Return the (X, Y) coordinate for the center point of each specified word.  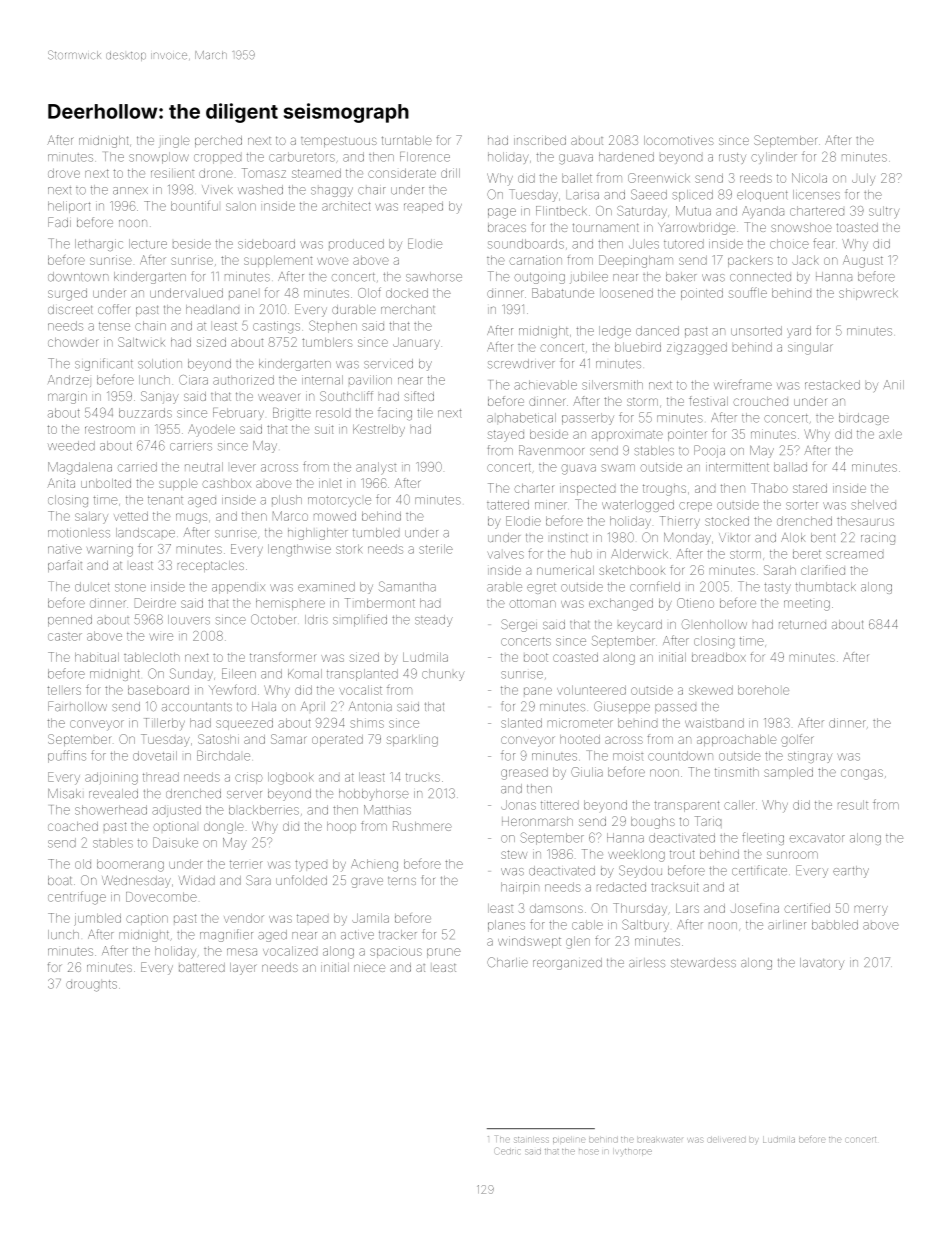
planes (506, 926)
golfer (797, 740)
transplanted (362, 675)
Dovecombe (161, 897)
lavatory (822, 964)
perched (218, 141)
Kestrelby (379, 431)
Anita (61, 483)
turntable (407, 140)
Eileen (239, 673)
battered (202, 967)
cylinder (774, 158)
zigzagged (697, 348)
